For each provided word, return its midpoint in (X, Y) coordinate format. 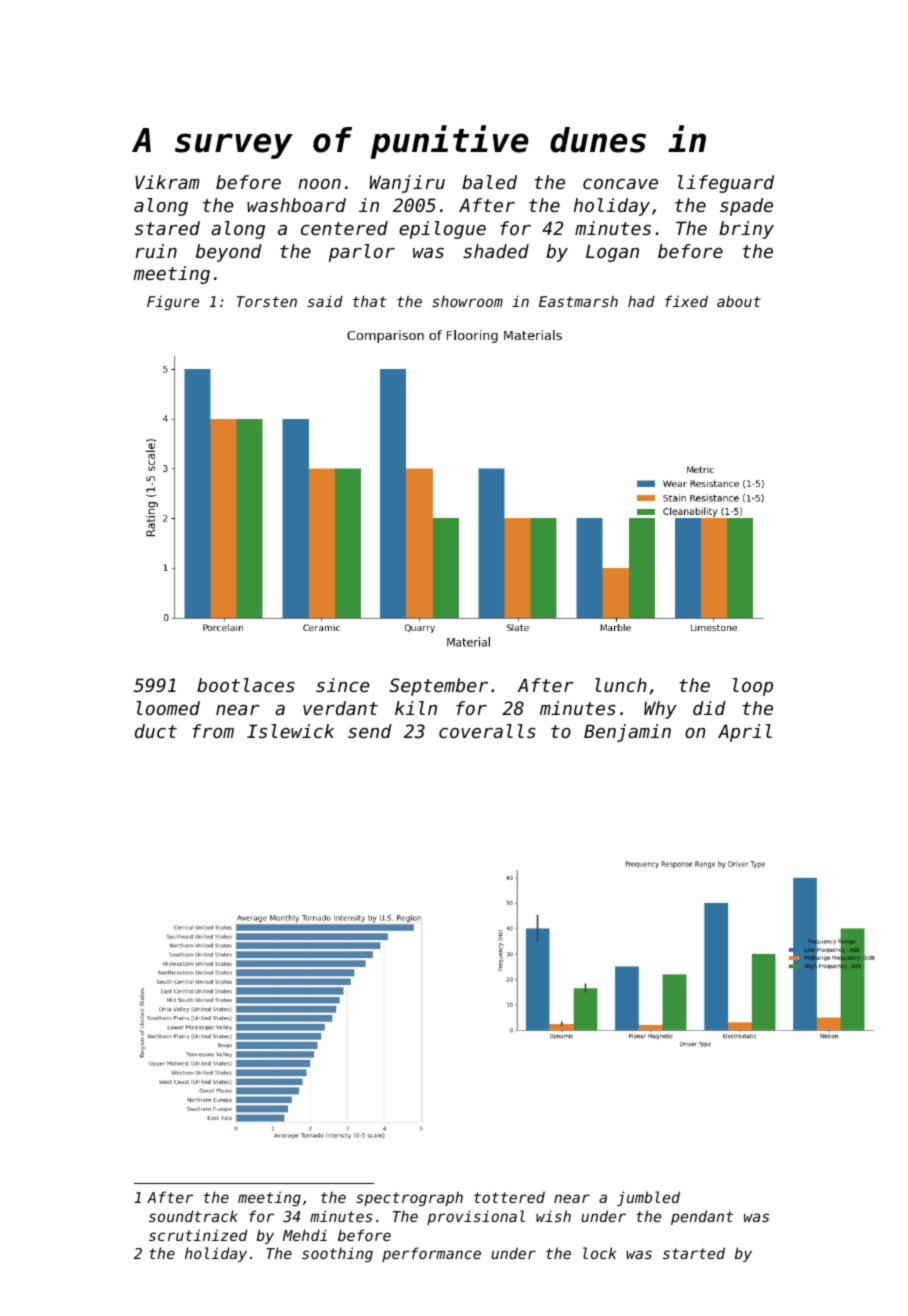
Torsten (267, 301)
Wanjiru (407, 184)
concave (620, 184)
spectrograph (409, 1198)
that (369, 301)
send (370, 731)
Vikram (167, 182)
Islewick (290, 731)
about (739, 301)
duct (156, 731)
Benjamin (627, 733)
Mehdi (305, 1235)
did (709, 708)
